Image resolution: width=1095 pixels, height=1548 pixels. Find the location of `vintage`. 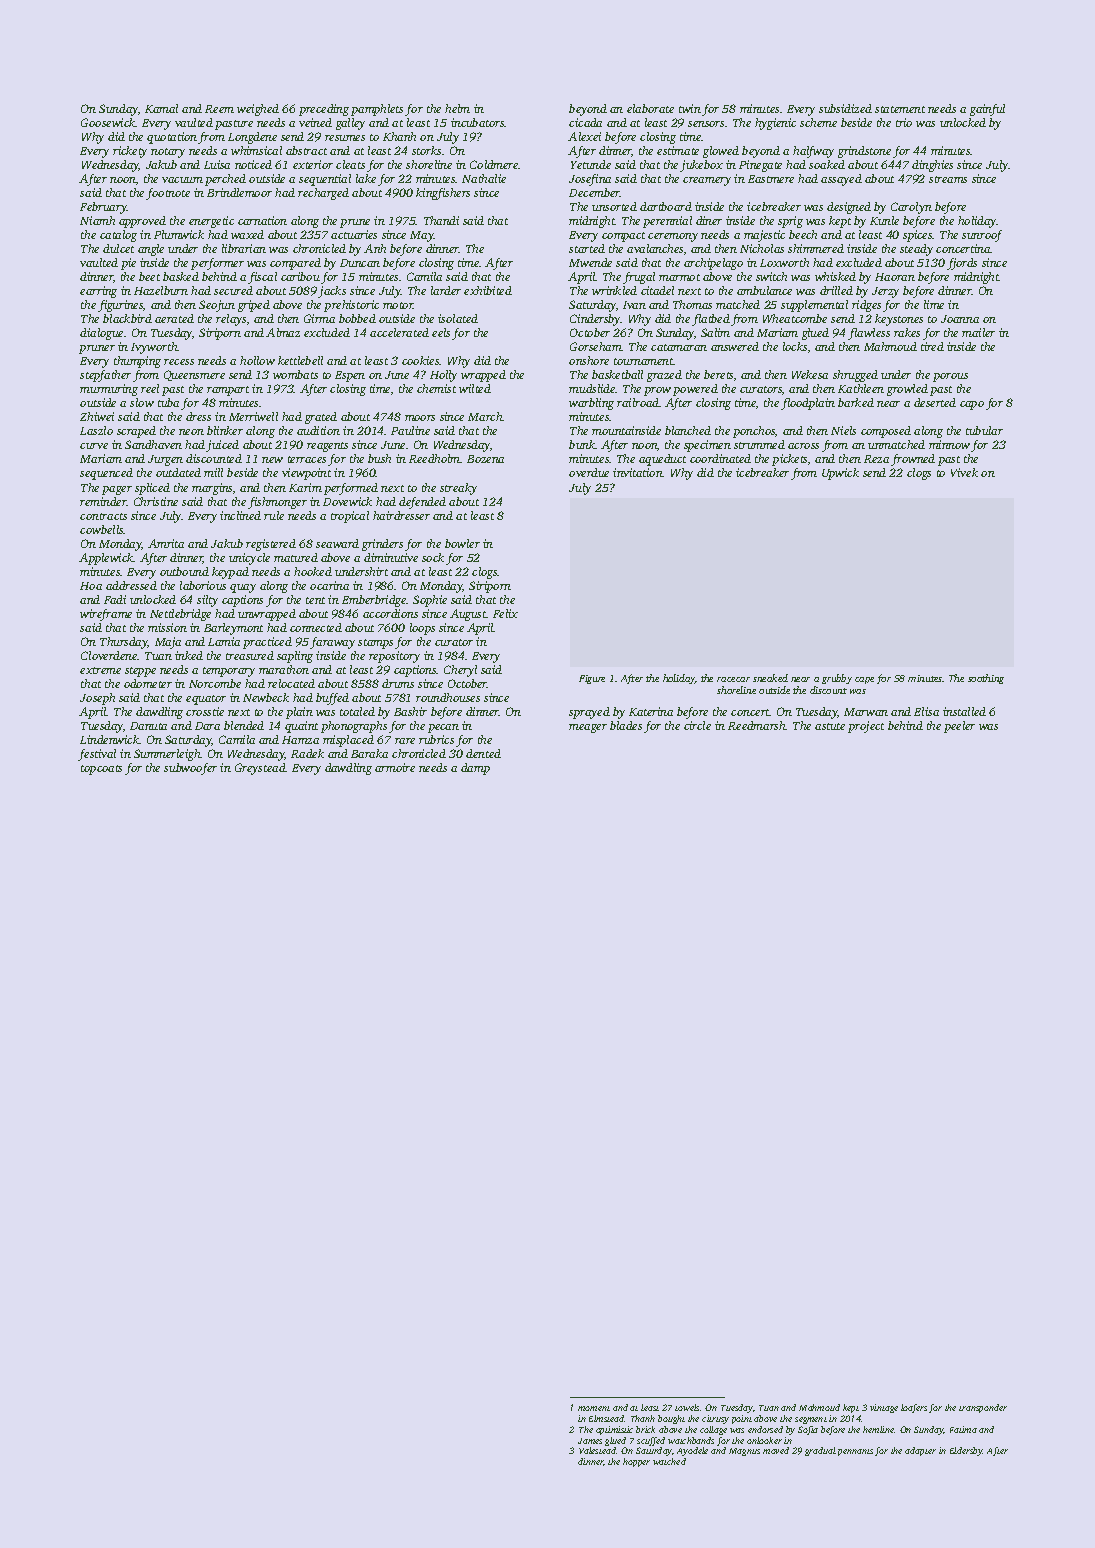

vintage is located at coordinates (884, 1408).
